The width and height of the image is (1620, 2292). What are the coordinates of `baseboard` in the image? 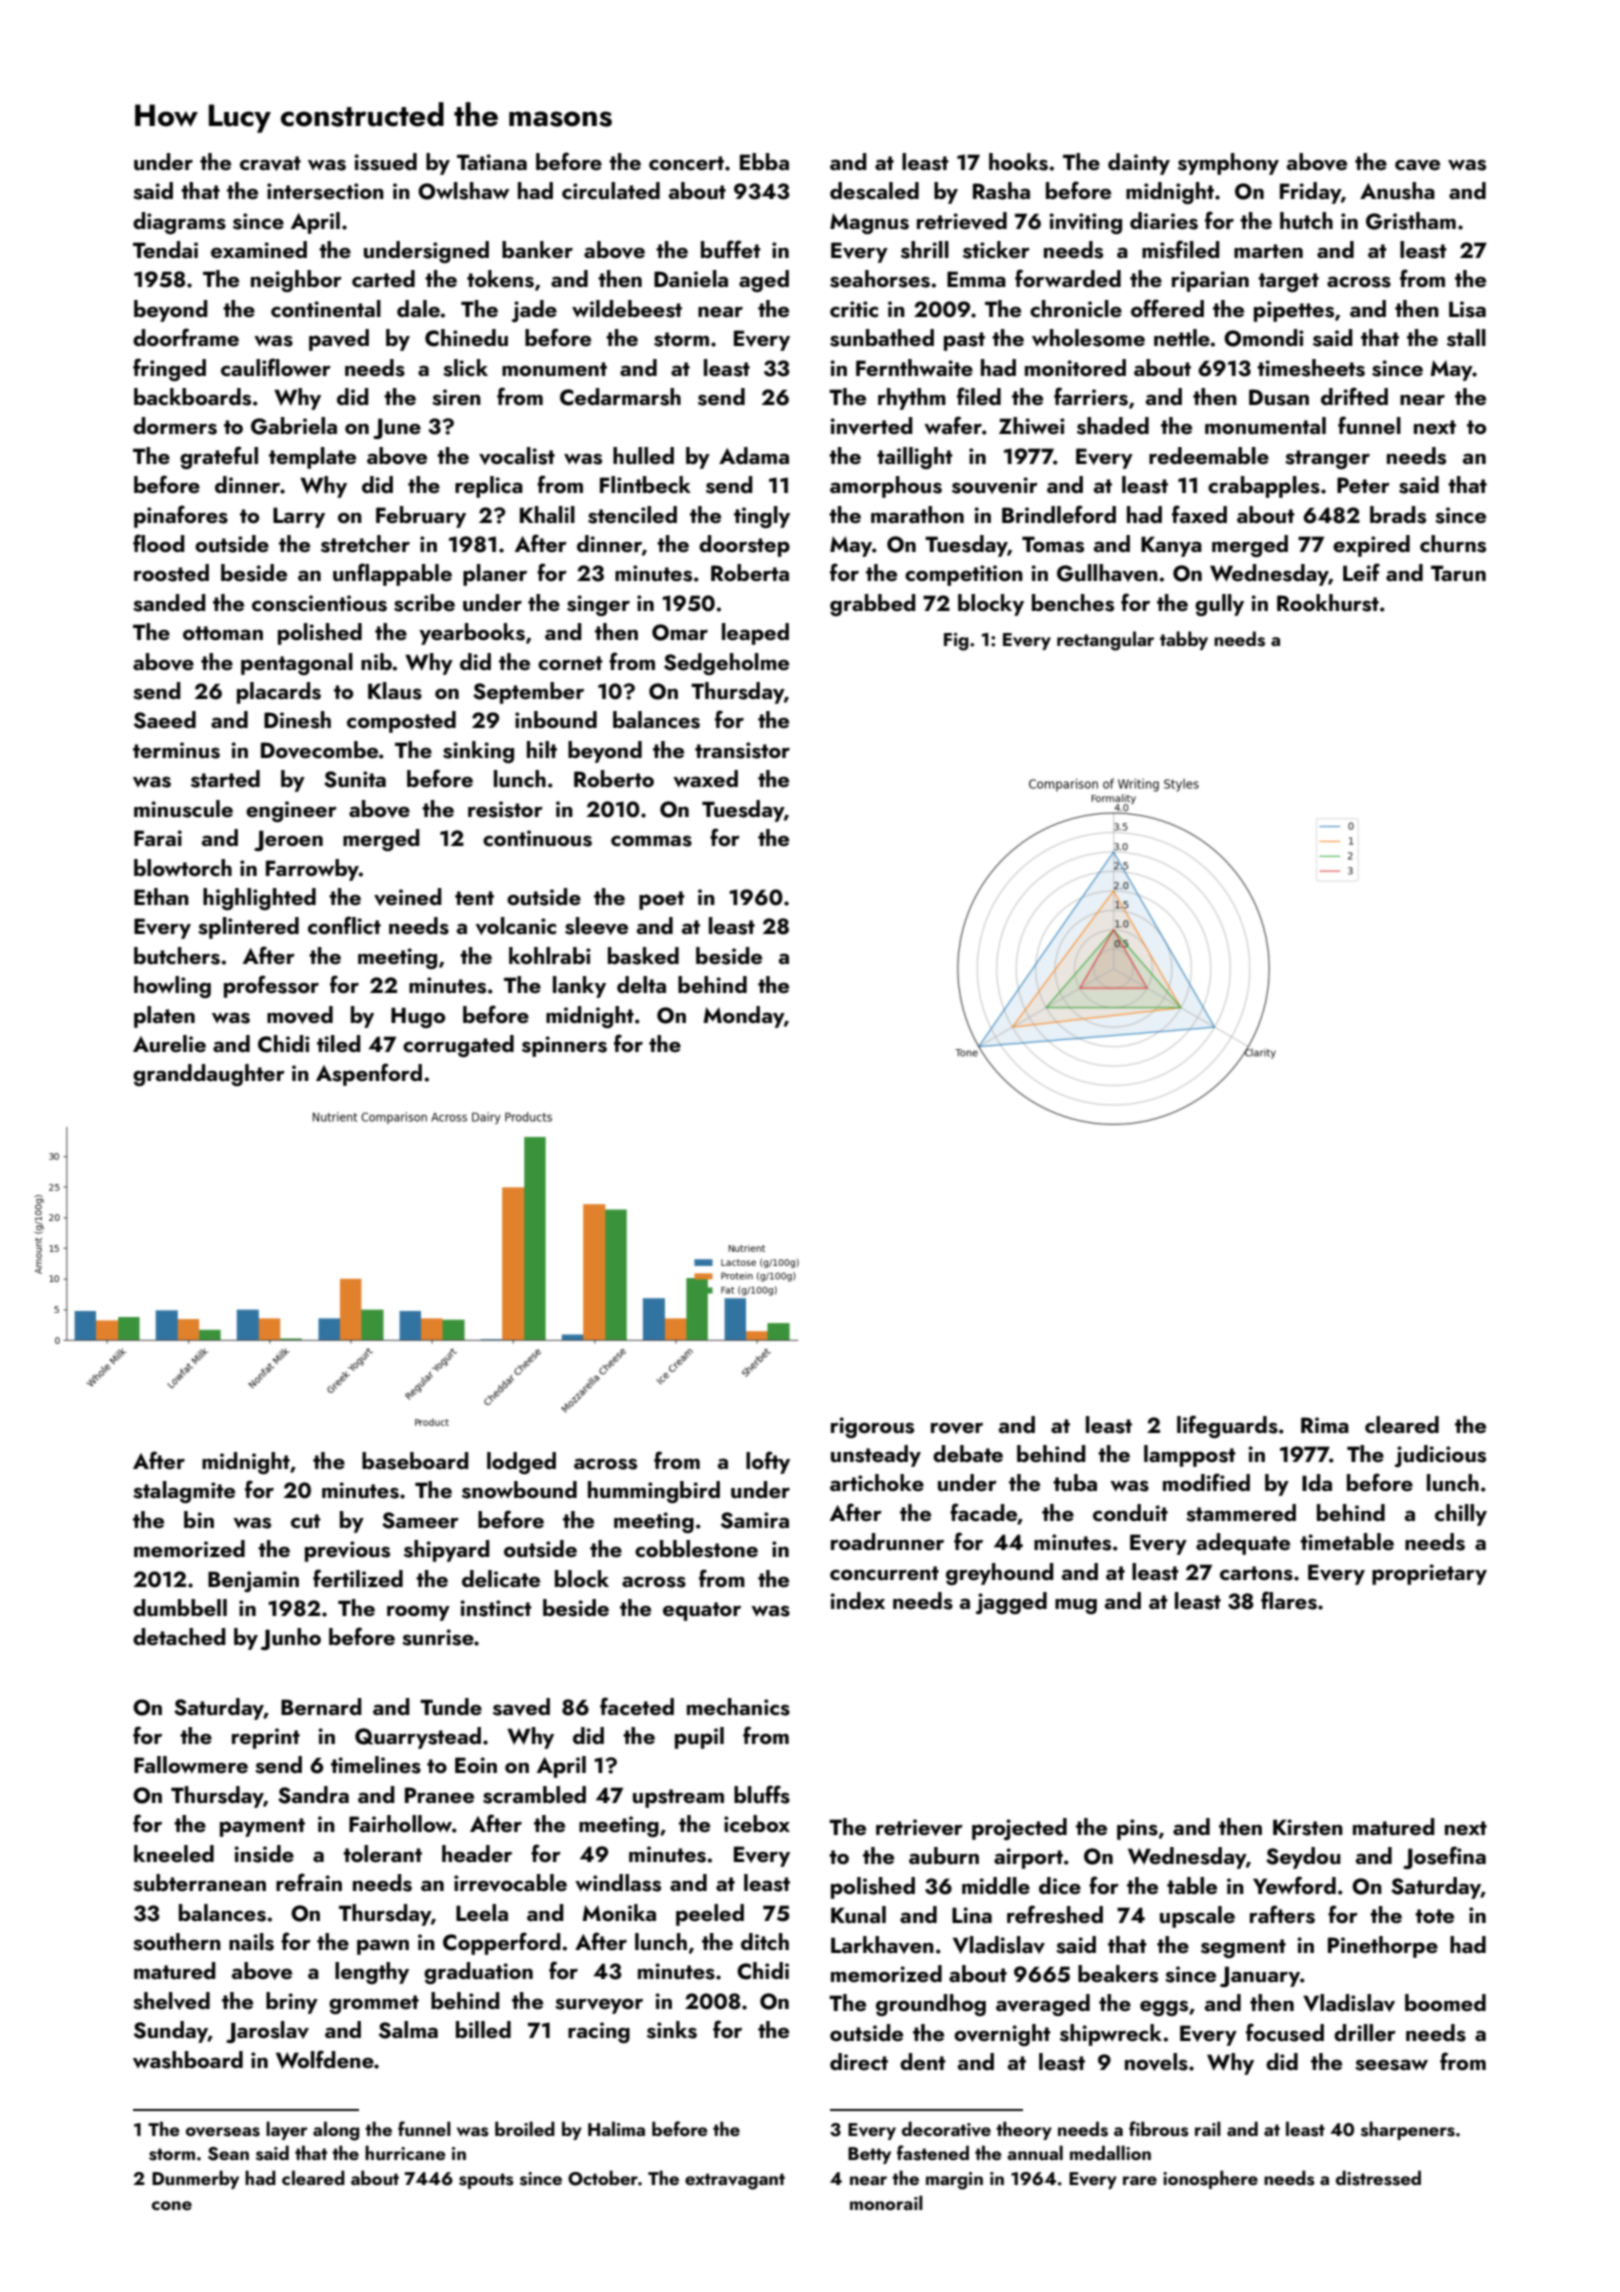 It's located at (415, 1461).
